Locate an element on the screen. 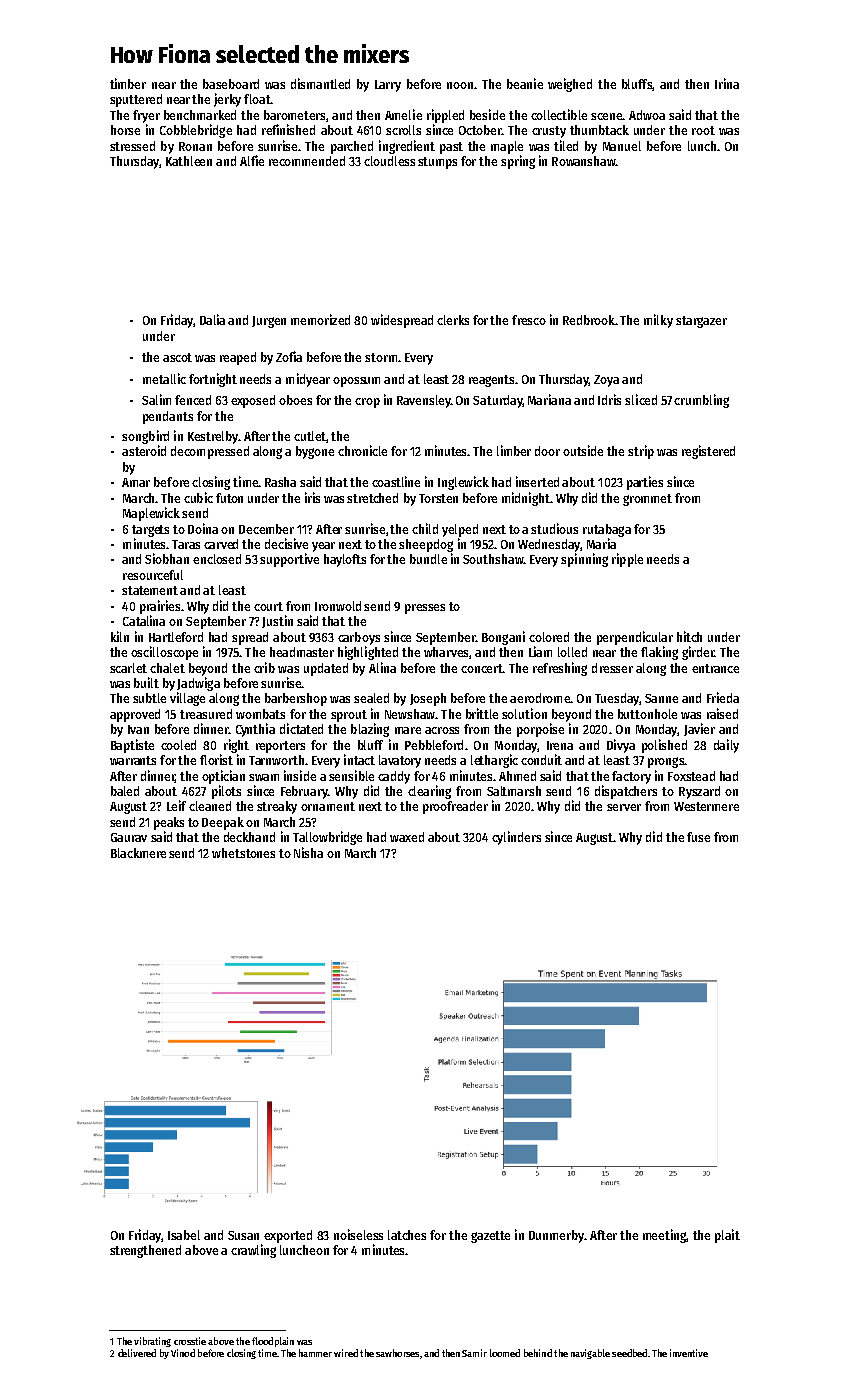 This screenshot has height=1400, width=849. Samir is located at coordinates (474, 1353).
